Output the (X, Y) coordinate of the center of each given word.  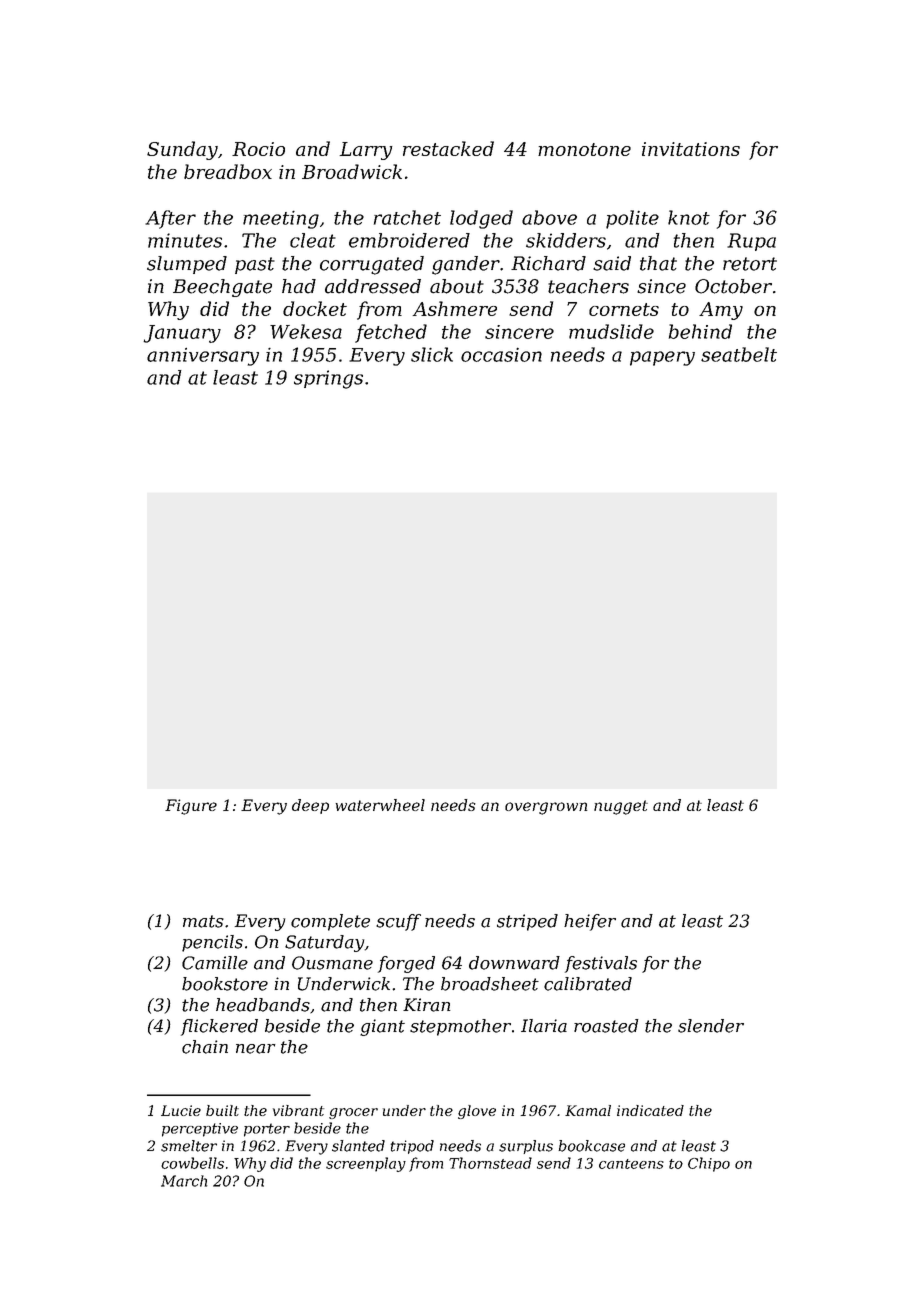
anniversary (203, 357)
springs (328, 379)
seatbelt (739, 354)
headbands (263, 1005)
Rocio (258, 149)
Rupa (751, 242)
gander (466, 265)
